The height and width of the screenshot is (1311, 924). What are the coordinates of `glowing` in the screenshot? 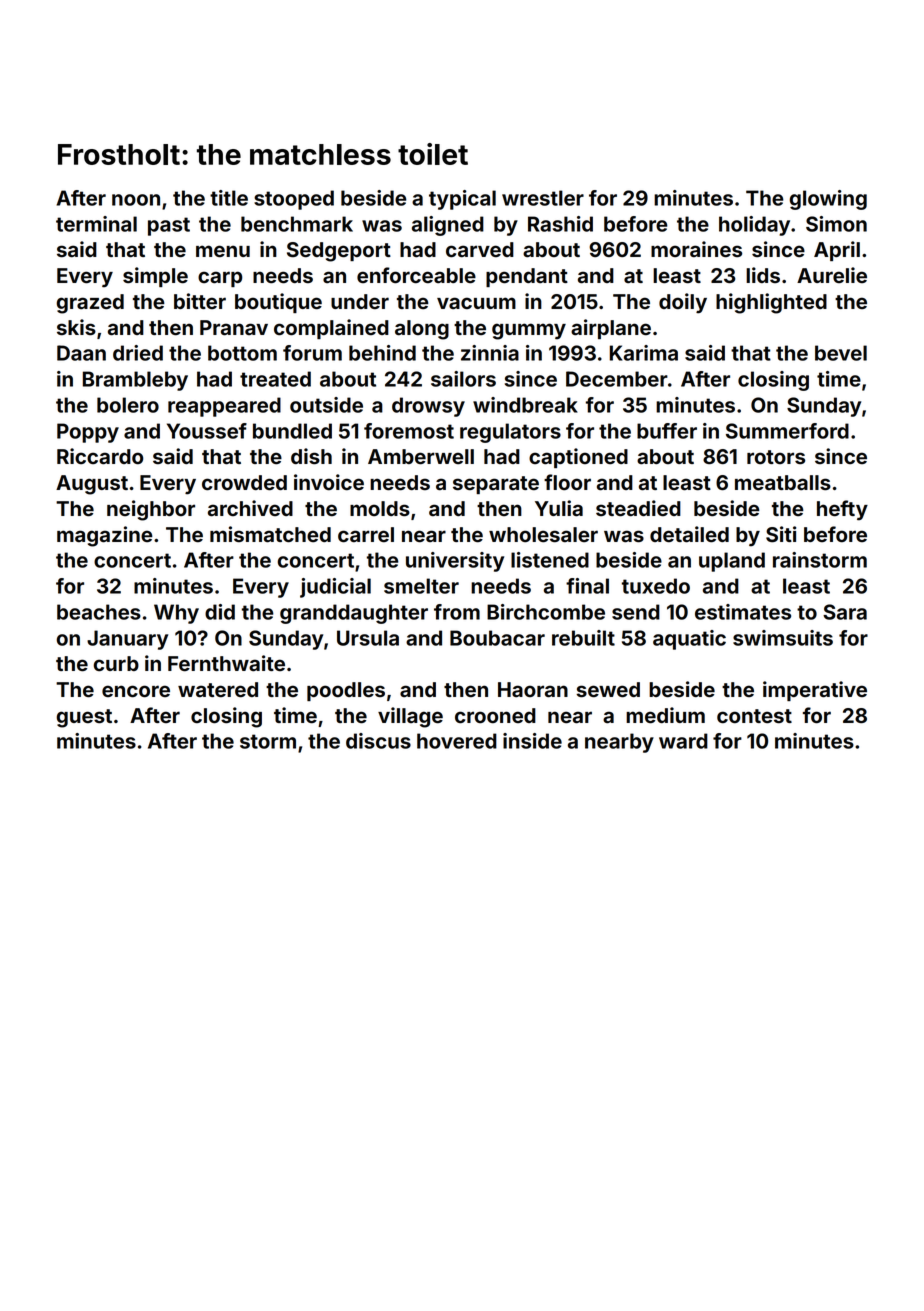 It's located at (828, 200).
